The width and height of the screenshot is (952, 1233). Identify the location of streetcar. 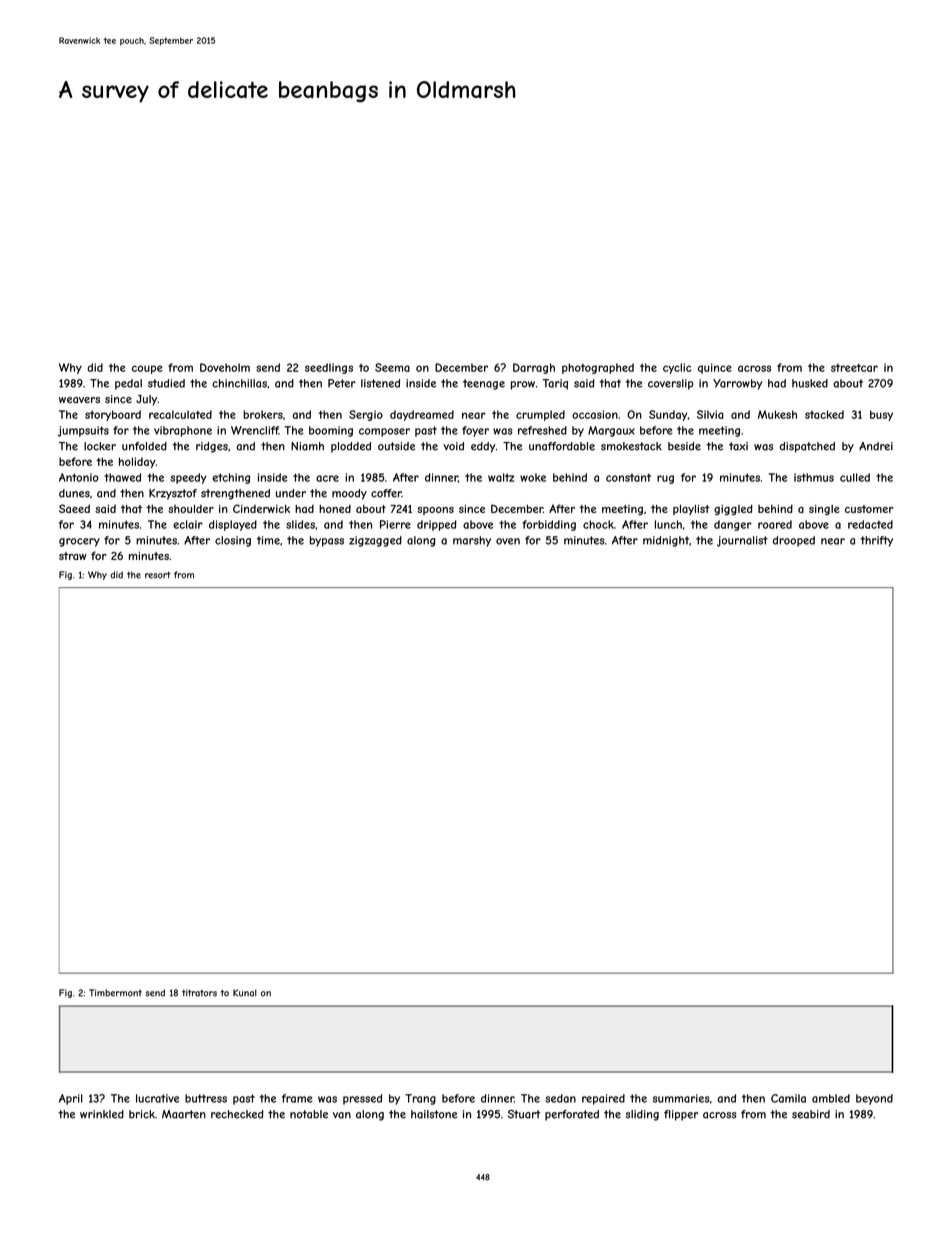
(854, 368).
